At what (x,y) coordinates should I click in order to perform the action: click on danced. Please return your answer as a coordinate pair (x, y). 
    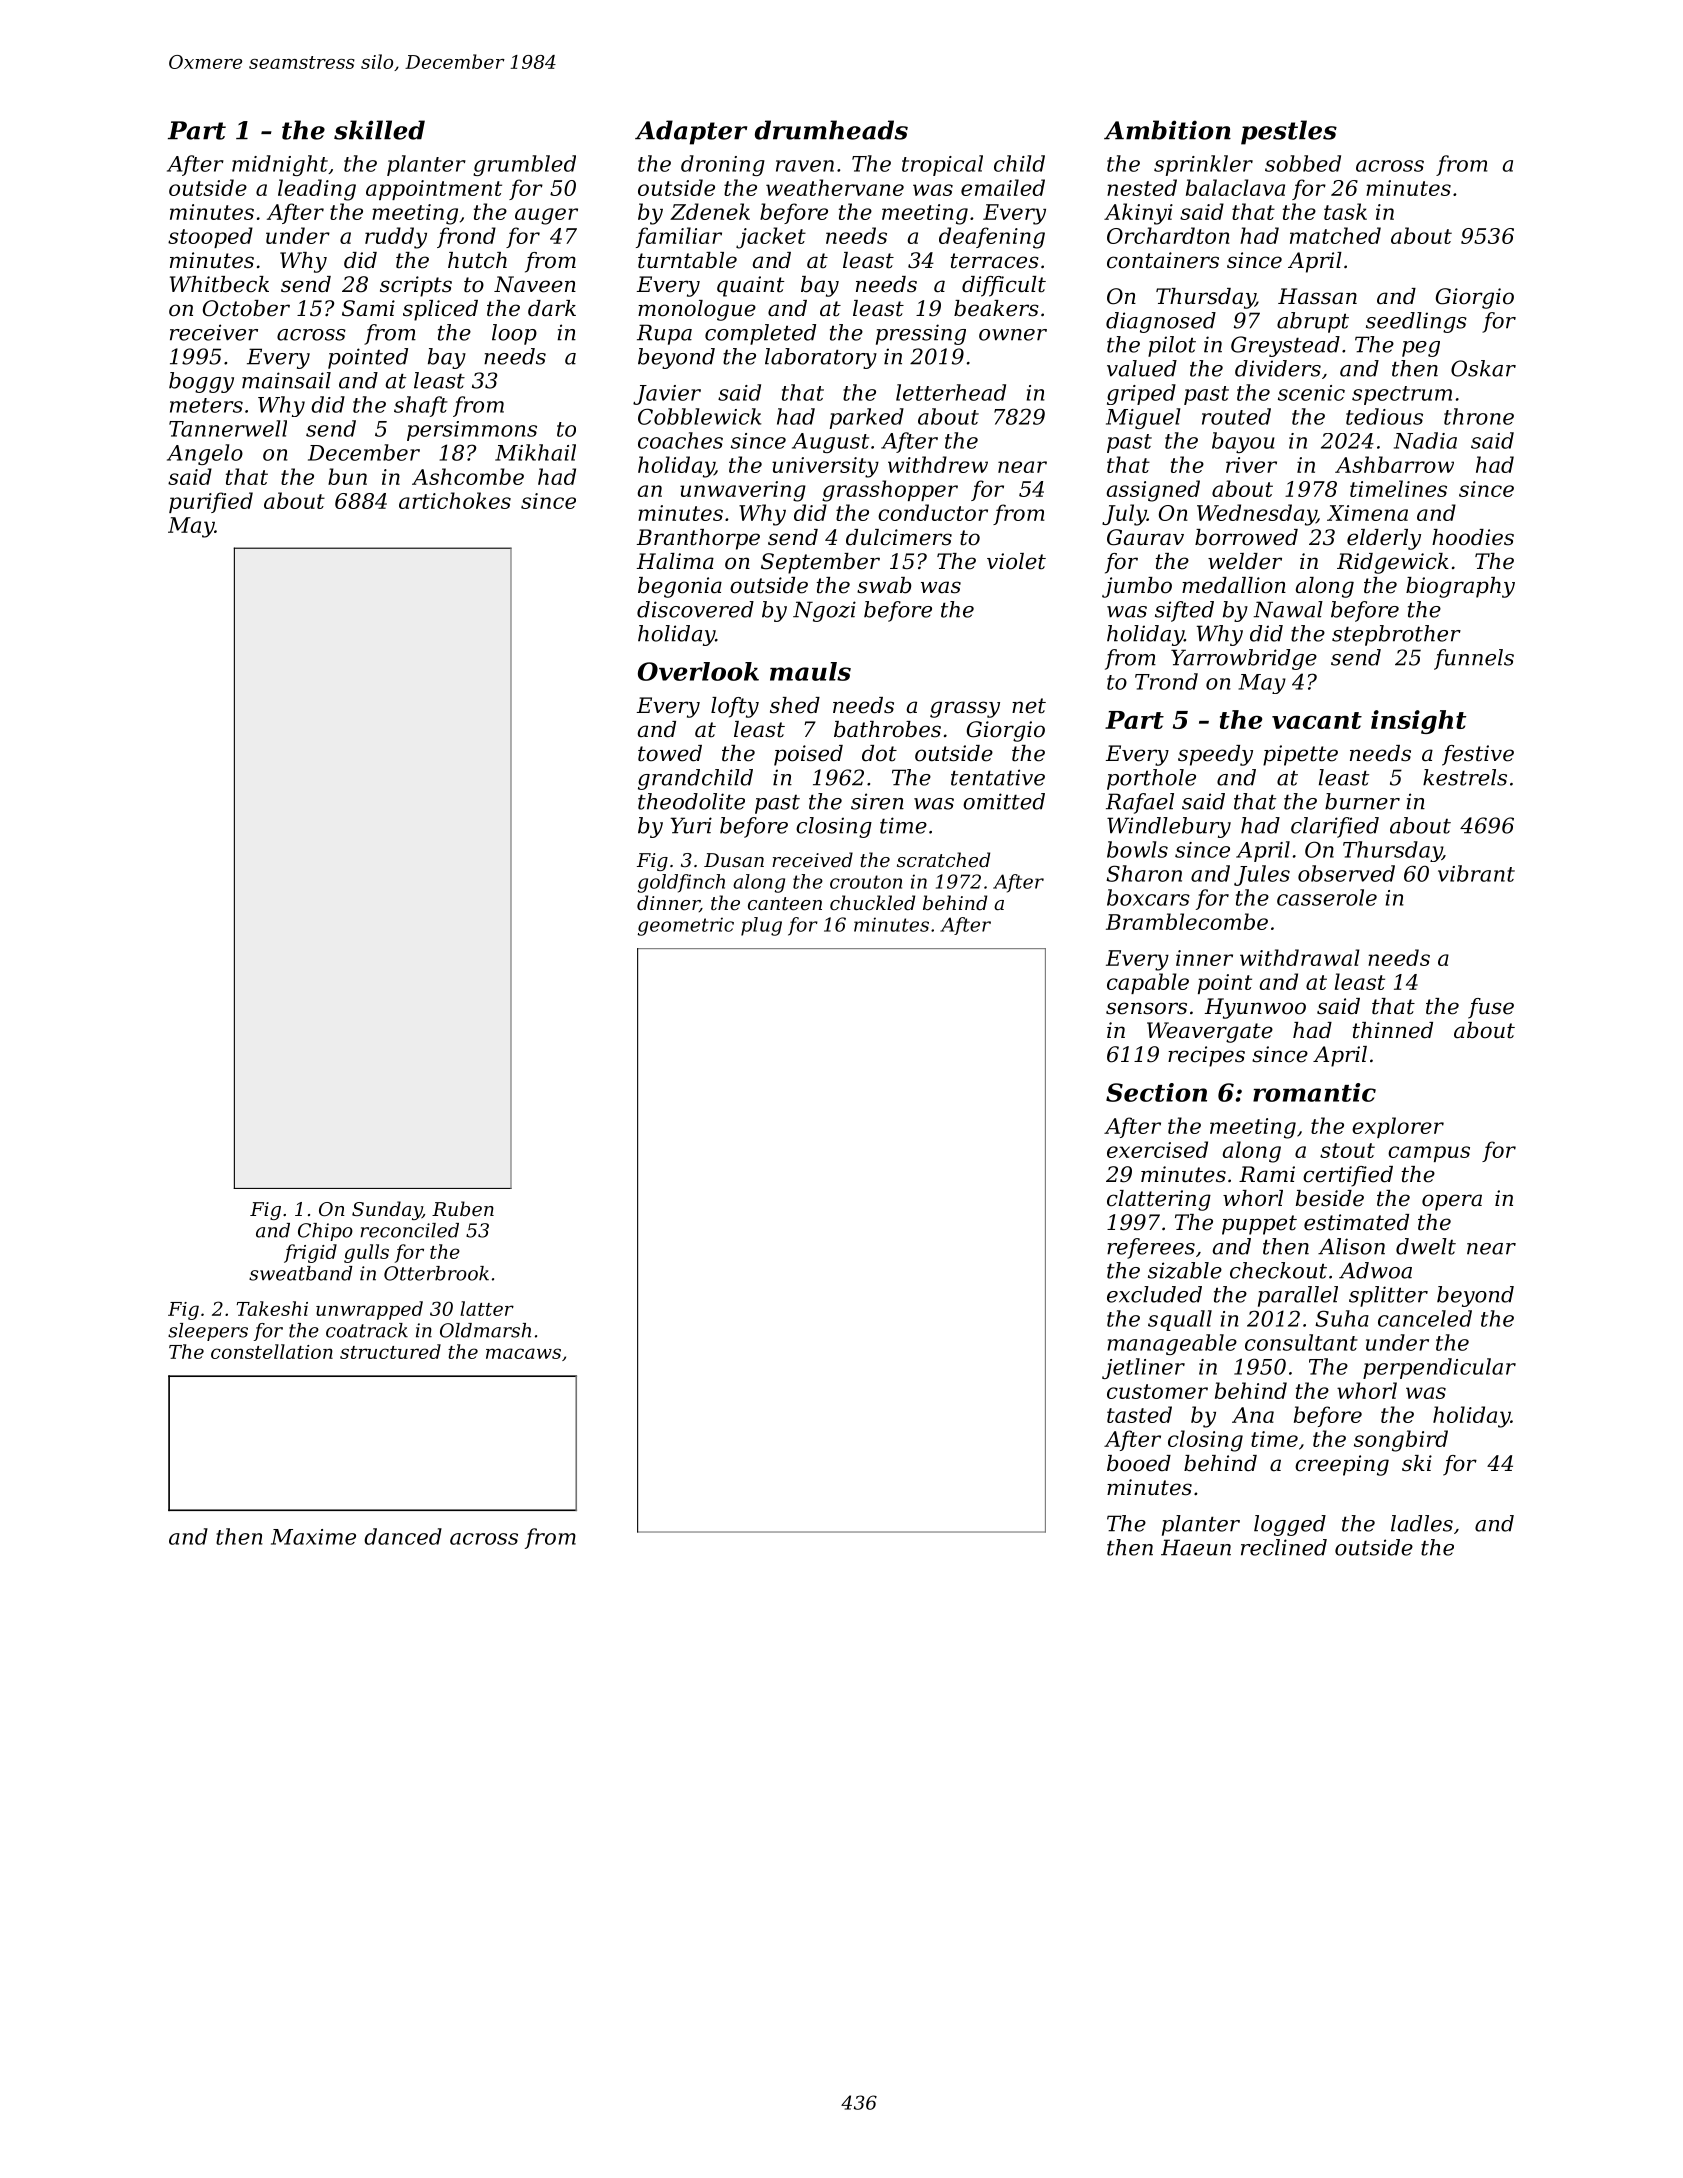
    Looking at the image, I should click on (403, 1536).
